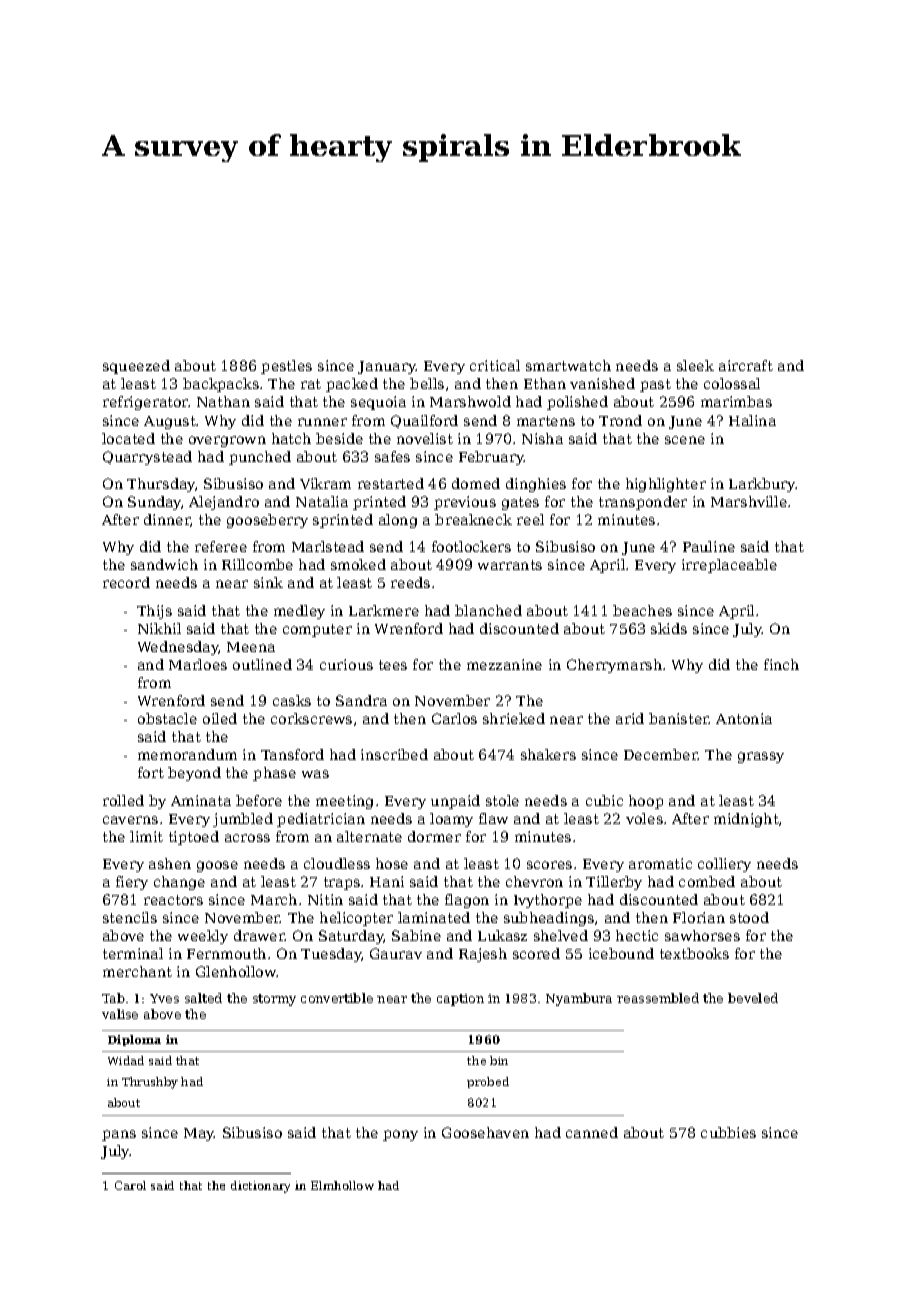  What do you see at coordinates (136, 367) in the screenshot?
I see `squeezed` at bounding box center [136, 367].
